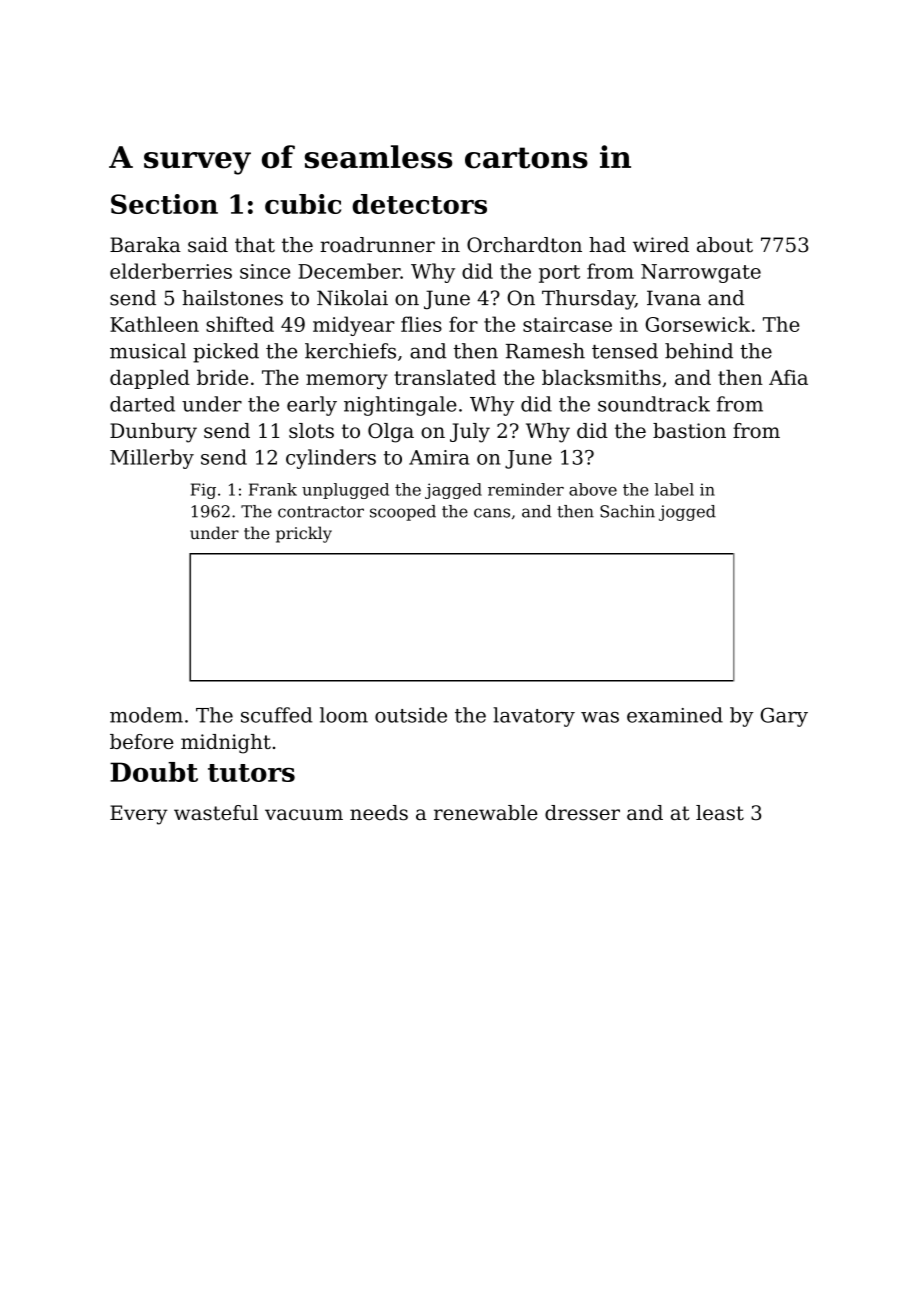 The height and width of the page is (1311, 924). Describe the element at coordinates (403, 513) in the page. I see `scooped` at that location.
